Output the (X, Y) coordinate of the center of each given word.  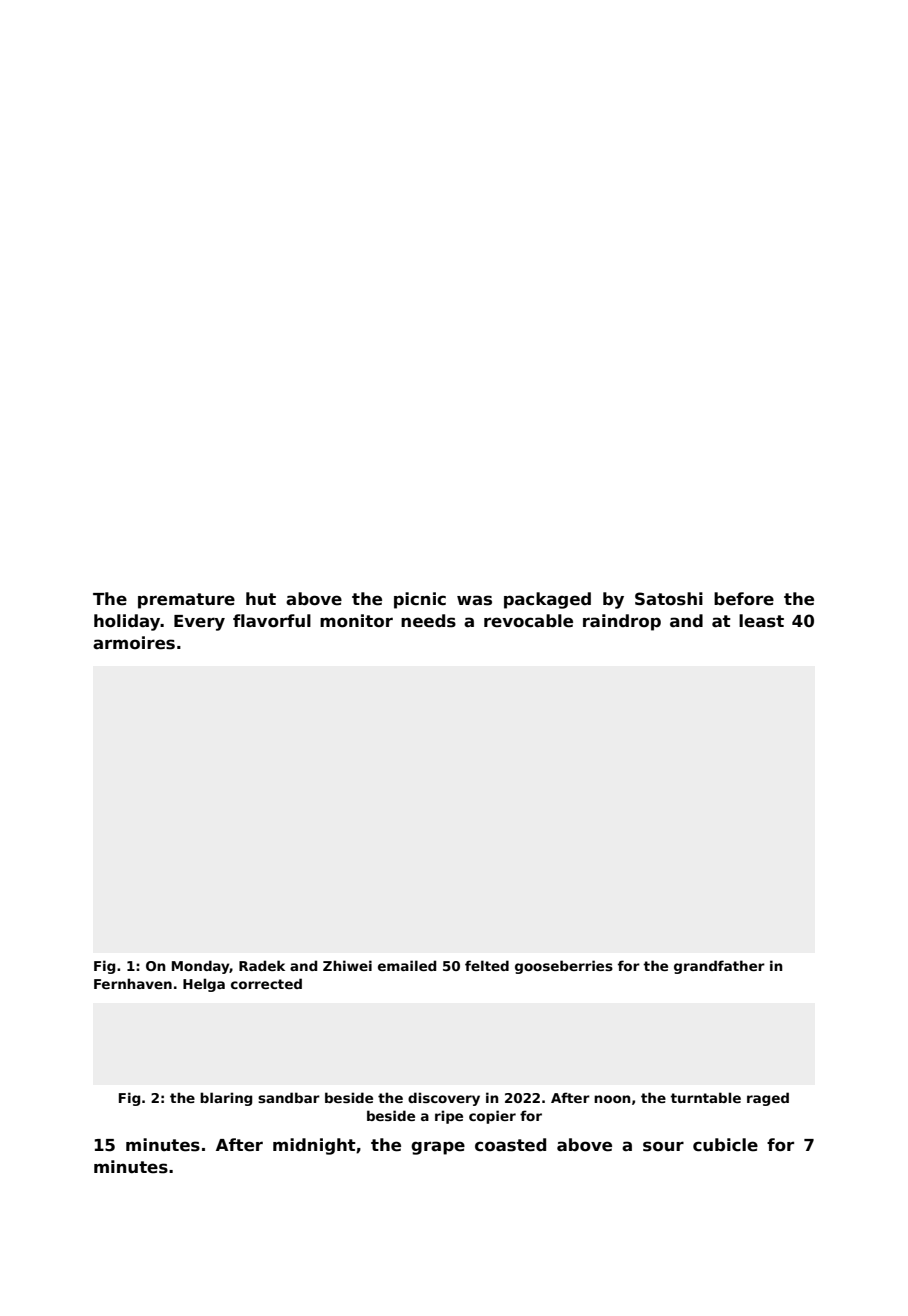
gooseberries (564, 967)
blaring (226, 1099)
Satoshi (669, 599)
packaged (547, 600)
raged (768, 1099)
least (761, 621)
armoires (134, 643)
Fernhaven (133, 983)
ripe (449, 1117)
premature (186, 601)
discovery (444, 1099)
